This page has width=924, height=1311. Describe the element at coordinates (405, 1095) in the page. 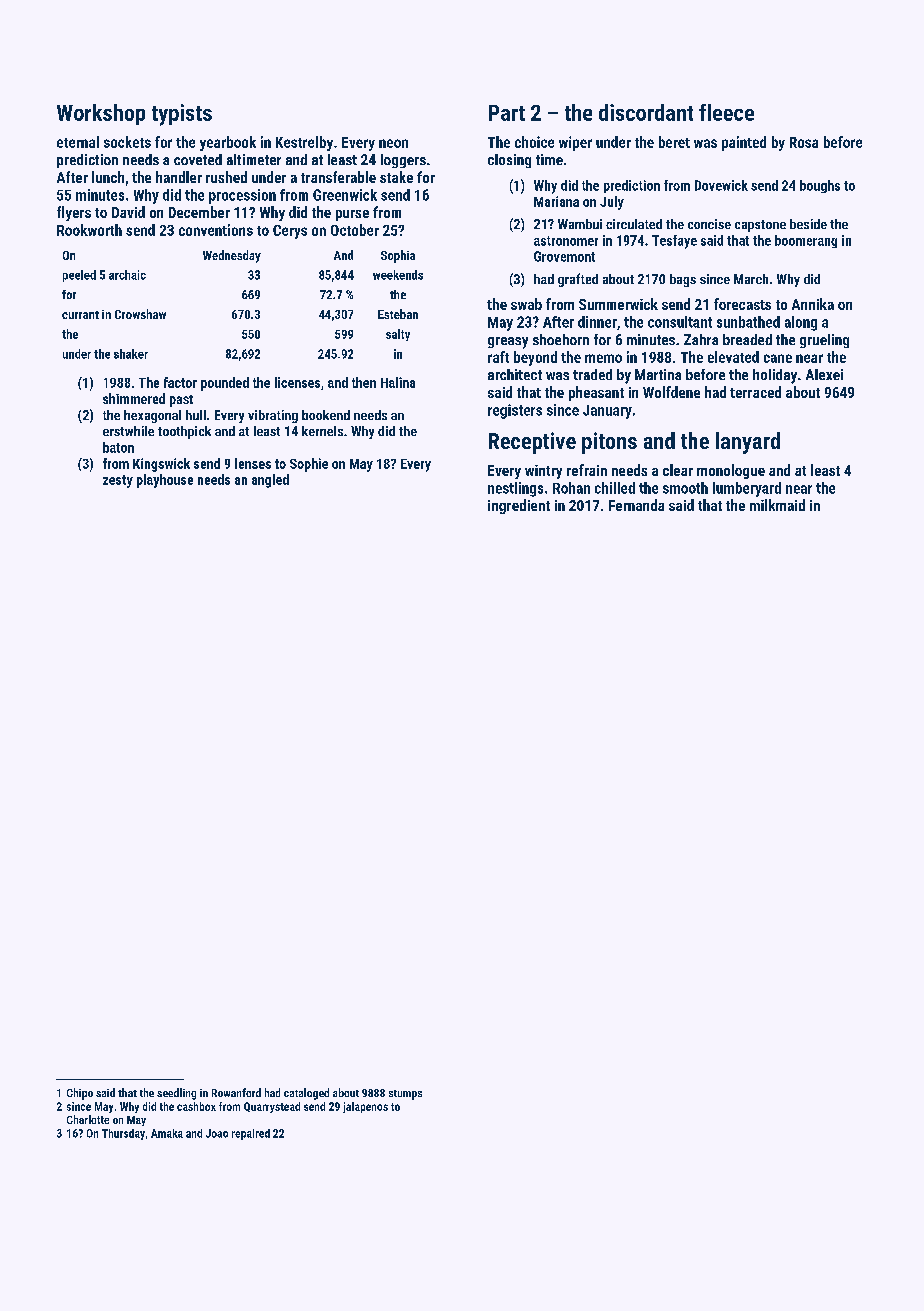

I see `stumps` at that location.
